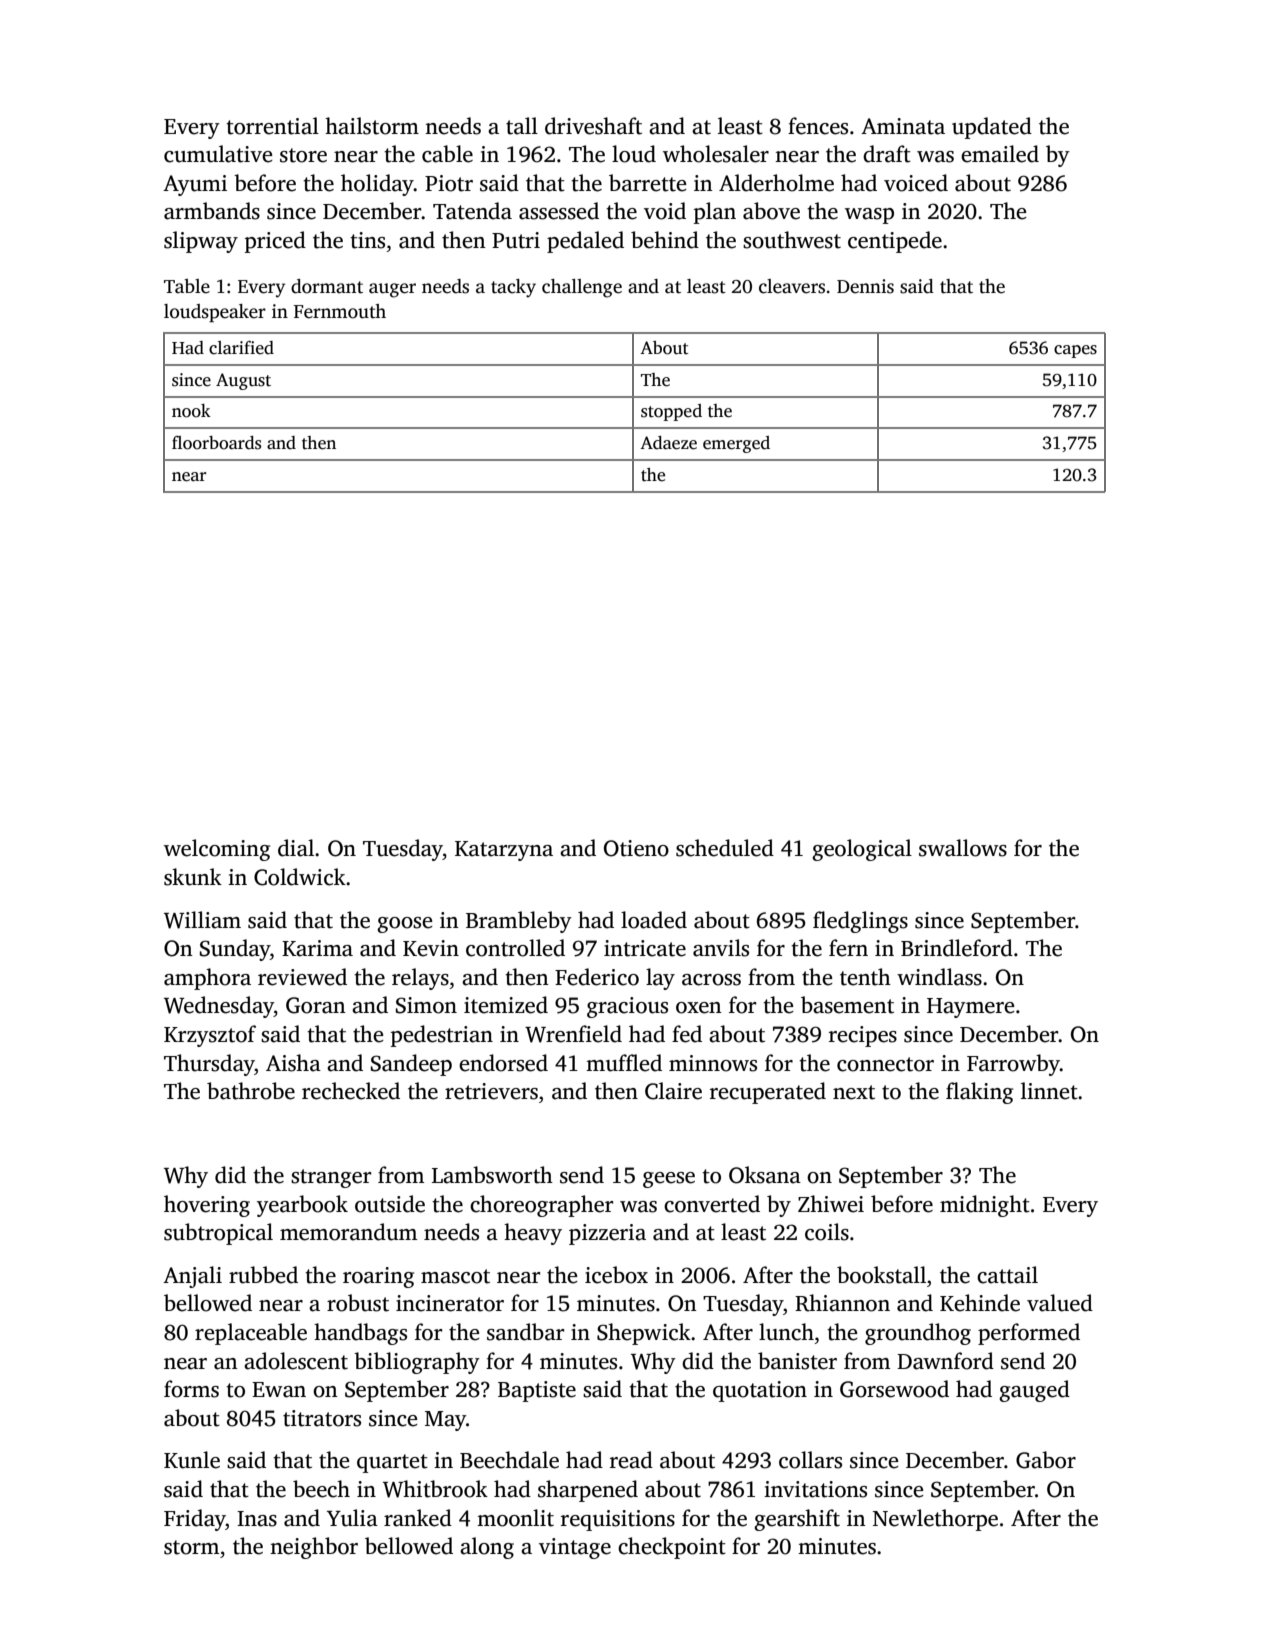 This screenshot has width=1269, height=1643. I want to click on checkpoint, so click(672, 1548).
